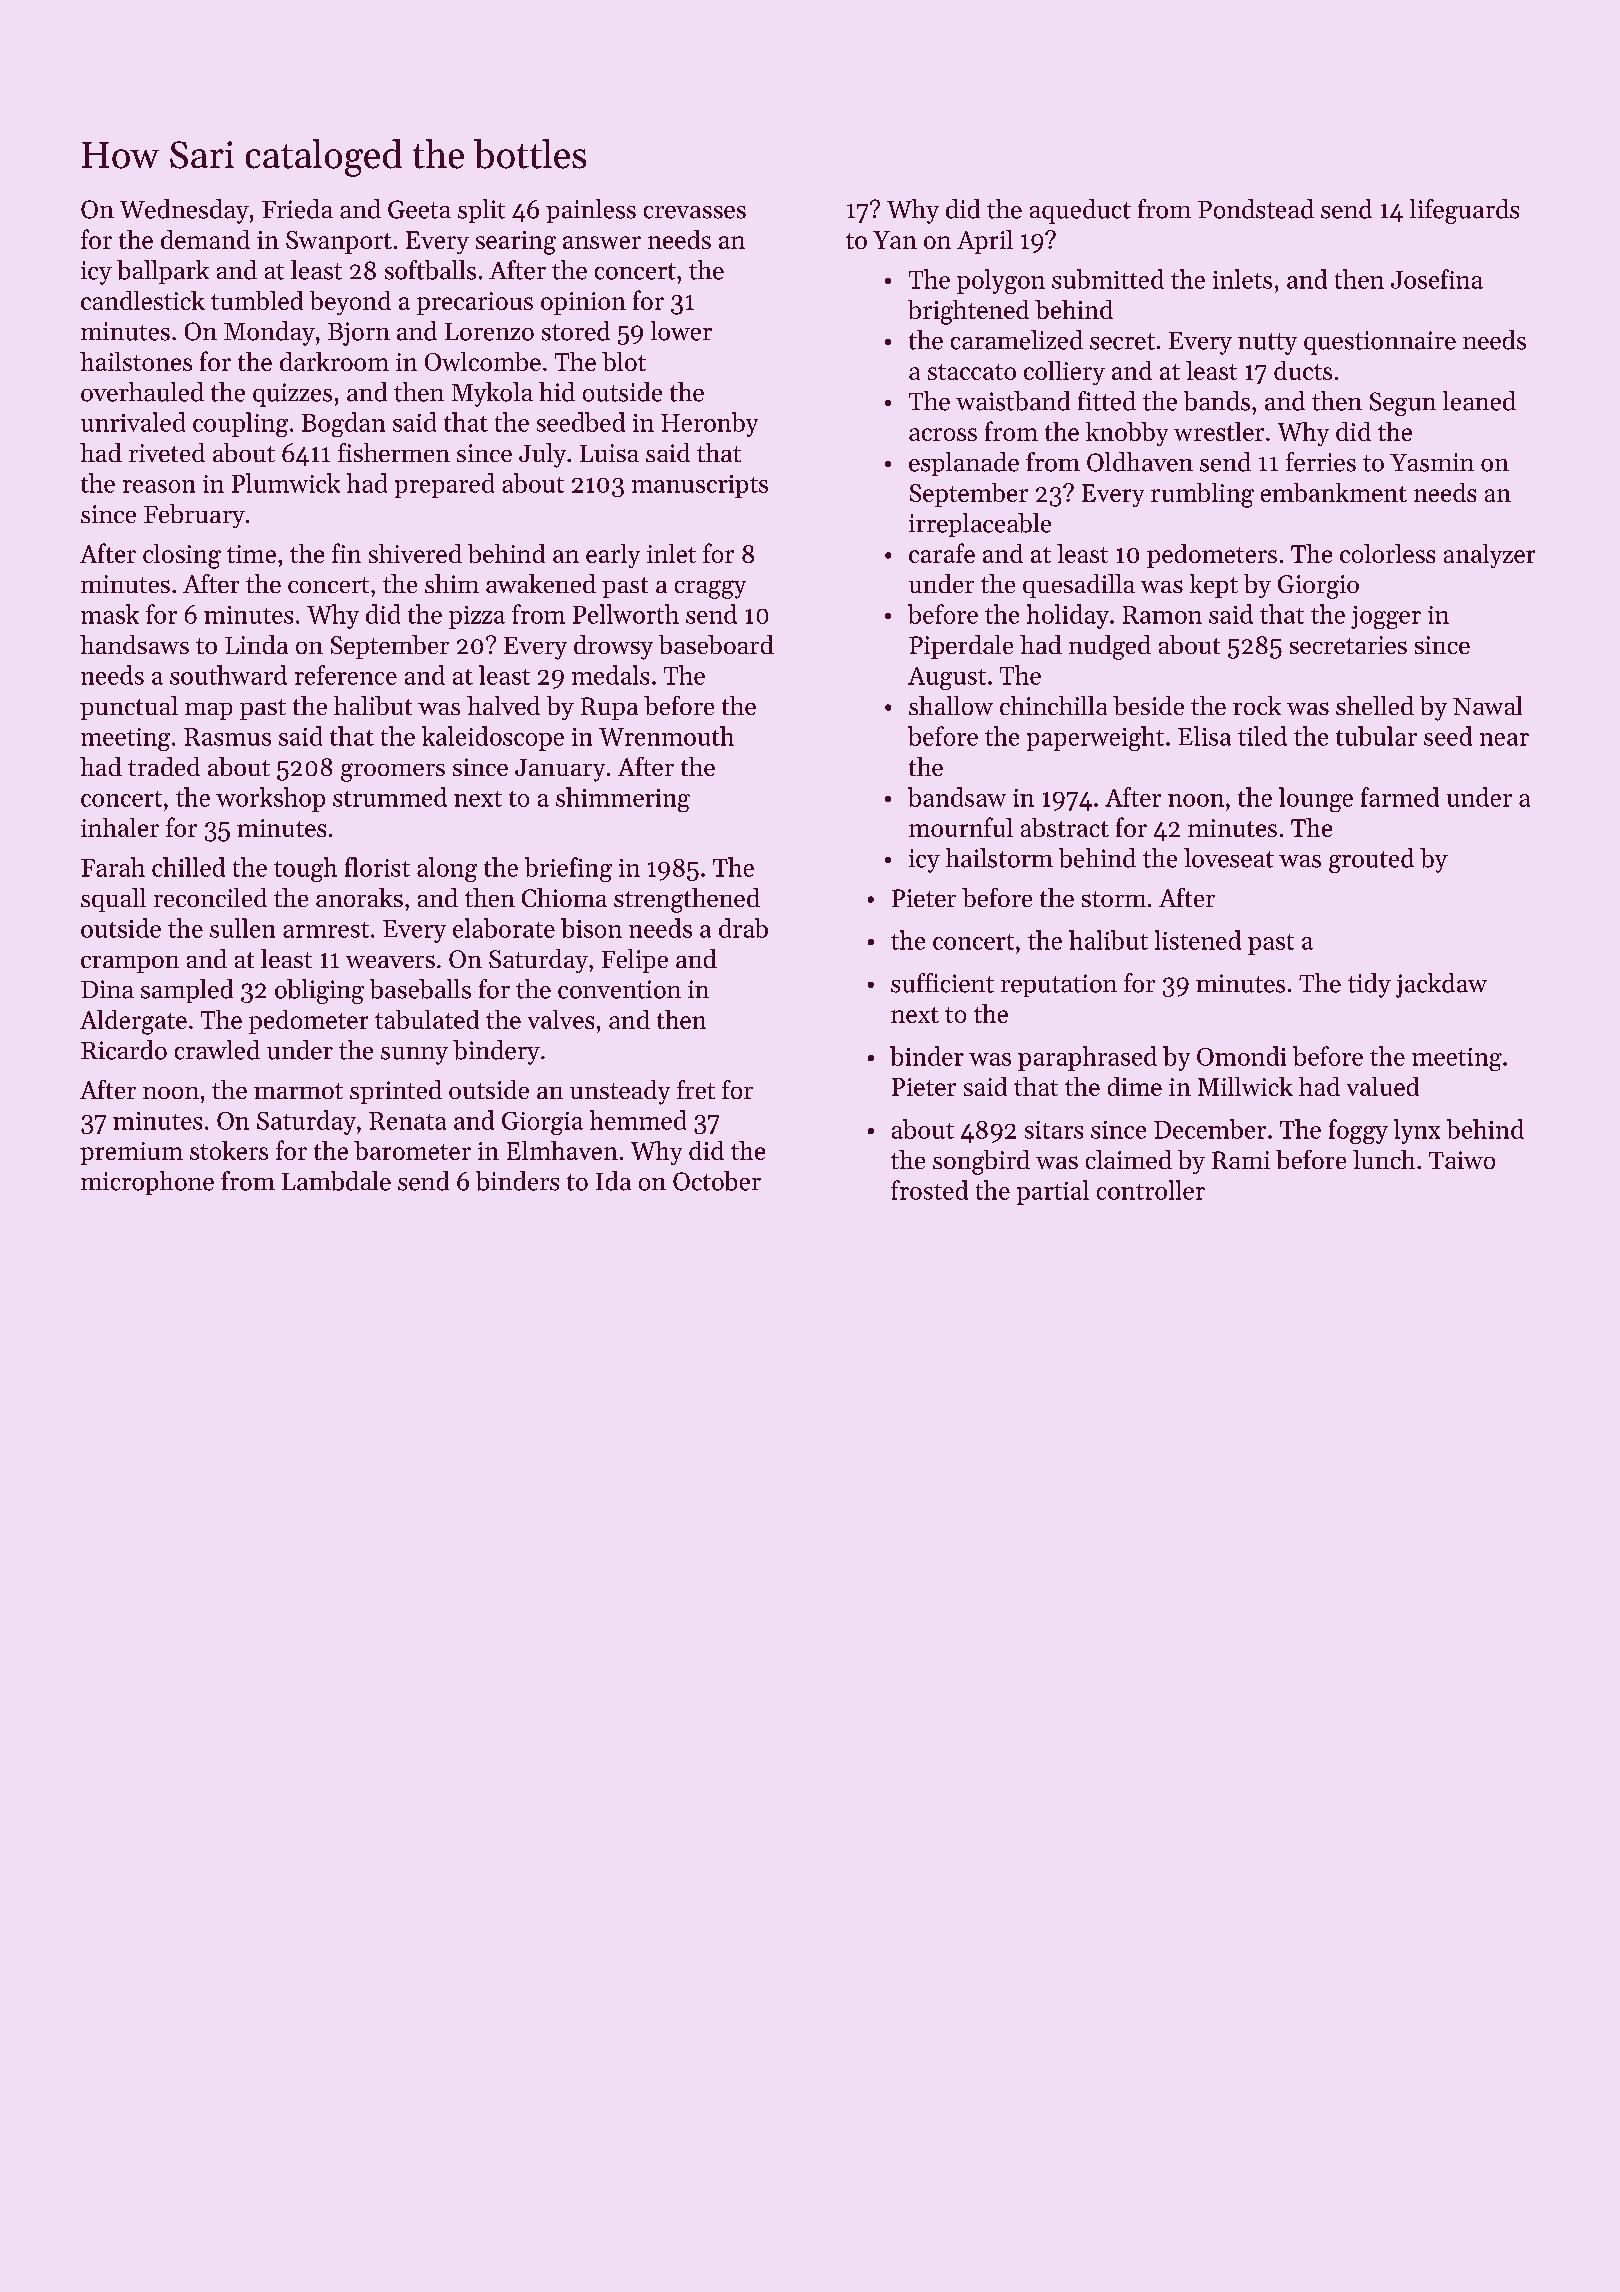  Describe the element at coordinates (1129, 1159) in the screenshot. I see `claimed` at that location.
